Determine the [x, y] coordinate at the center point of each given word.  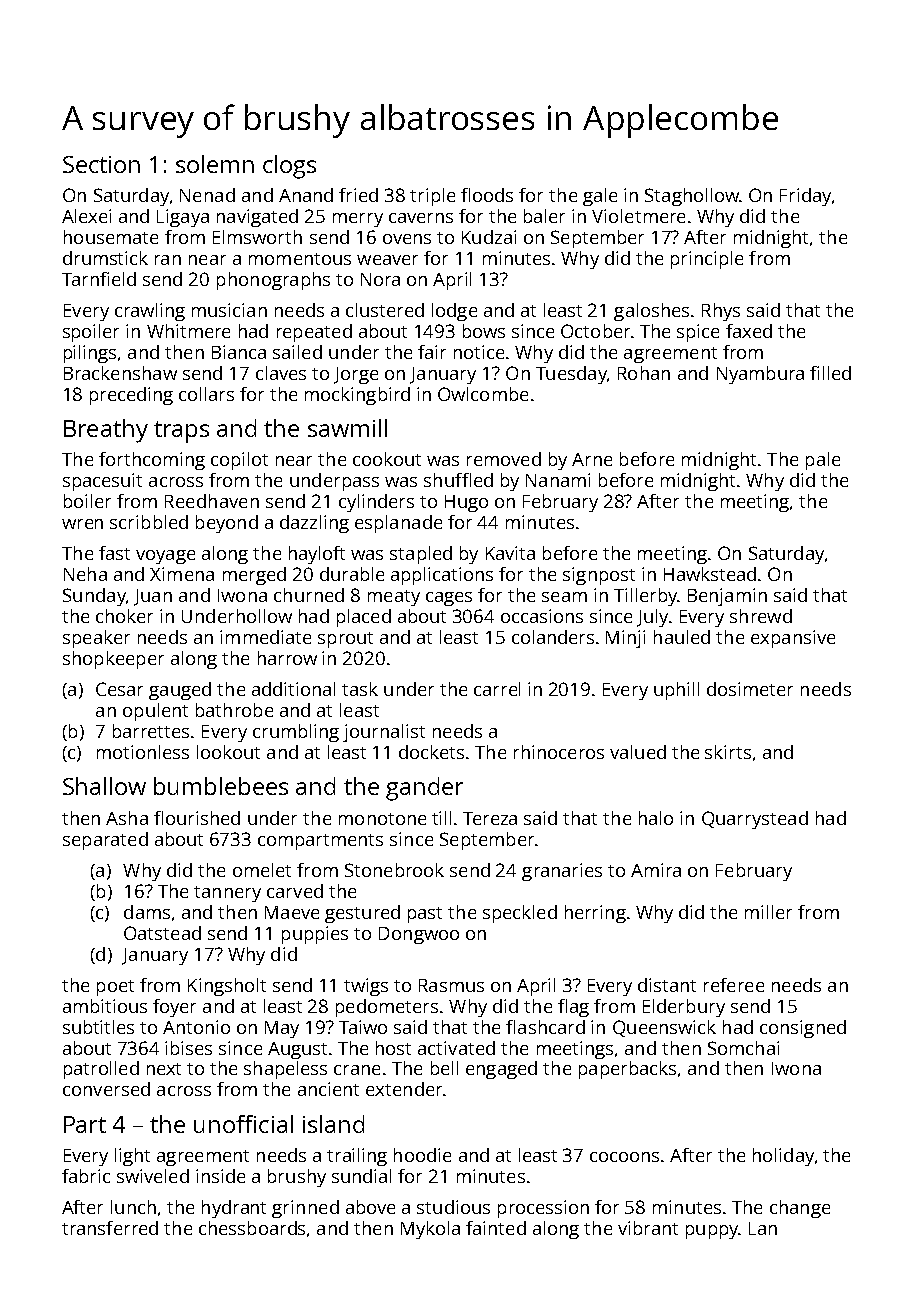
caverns [421, 218]
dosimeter [750, 689]
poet [115, 988]
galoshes [651, 312]
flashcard [545, 1027]
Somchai [743, 1048]
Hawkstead [710, 574]
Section [101, 164]
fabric [86, 1176]
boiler [87, 501]
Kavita [510, 553]
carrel [497, 689]
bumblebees [221, 786]
